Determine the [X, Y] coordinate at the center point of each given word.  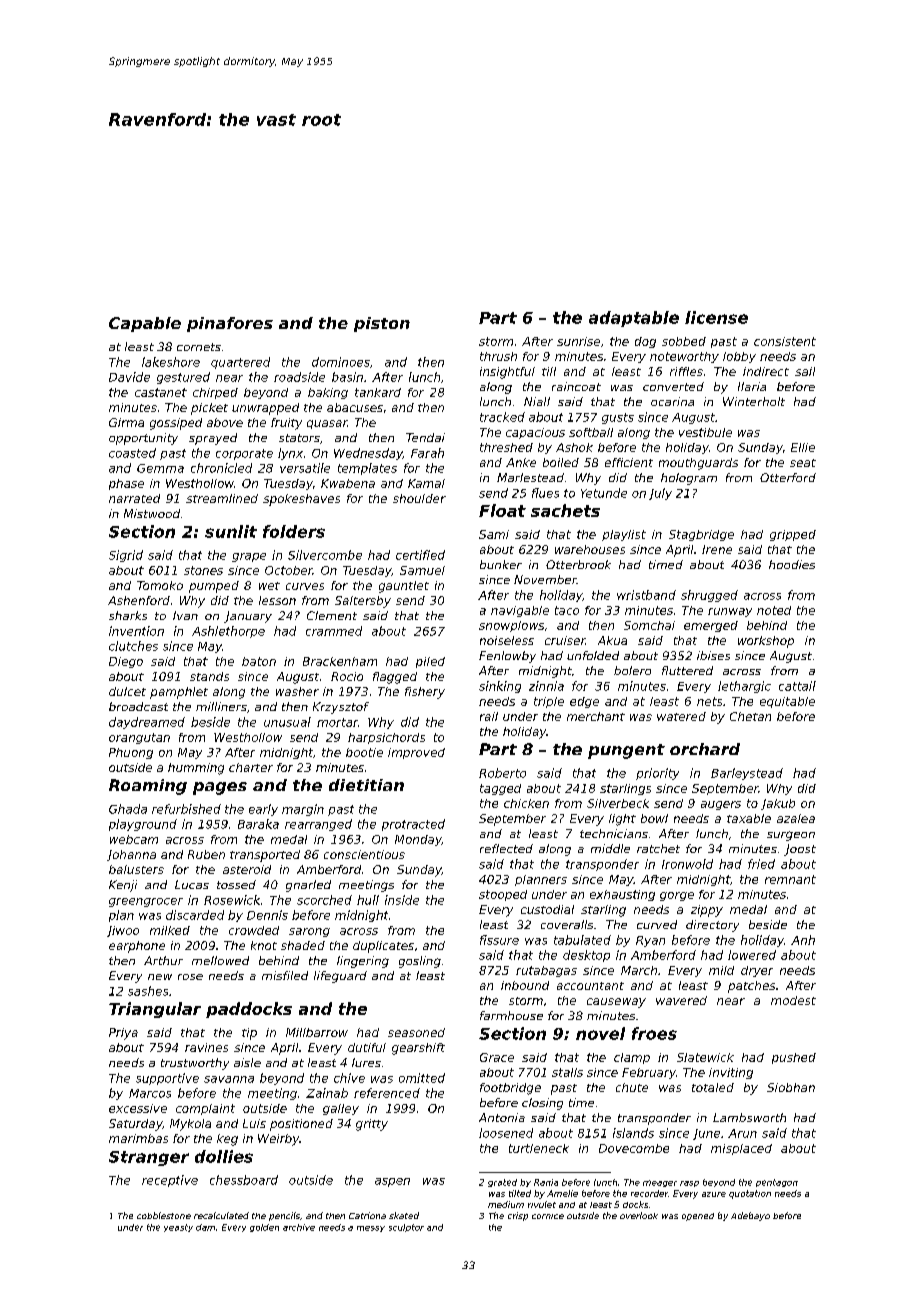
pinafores [230, 324]
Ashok [574, 447]
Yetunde [604, 493]
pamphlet [179, 693]
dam [205, 1227]
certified [420, 555]
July [660, 494]
